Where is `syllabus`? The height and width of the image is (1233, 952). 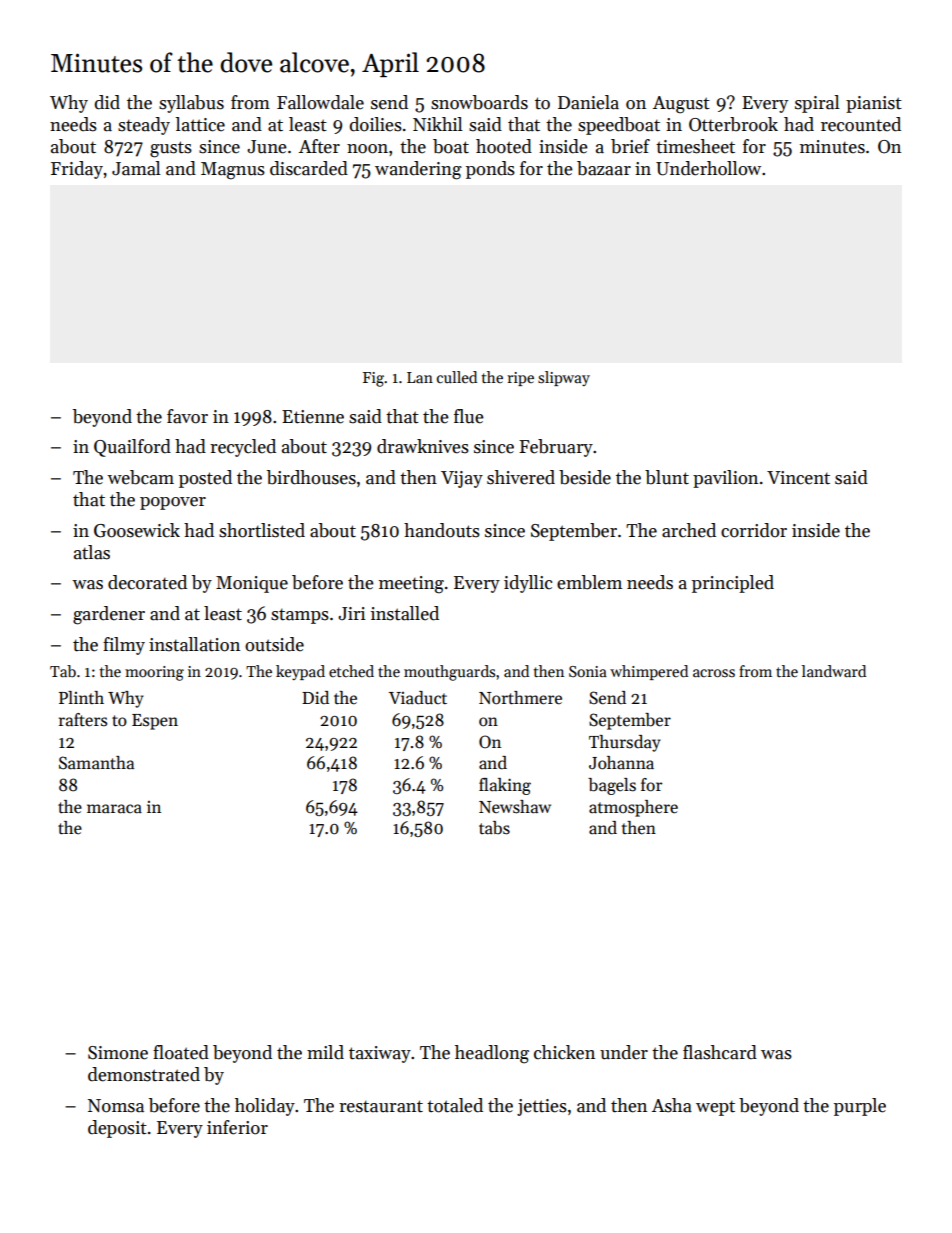 syllabus is located at coordinates (191, 104).
